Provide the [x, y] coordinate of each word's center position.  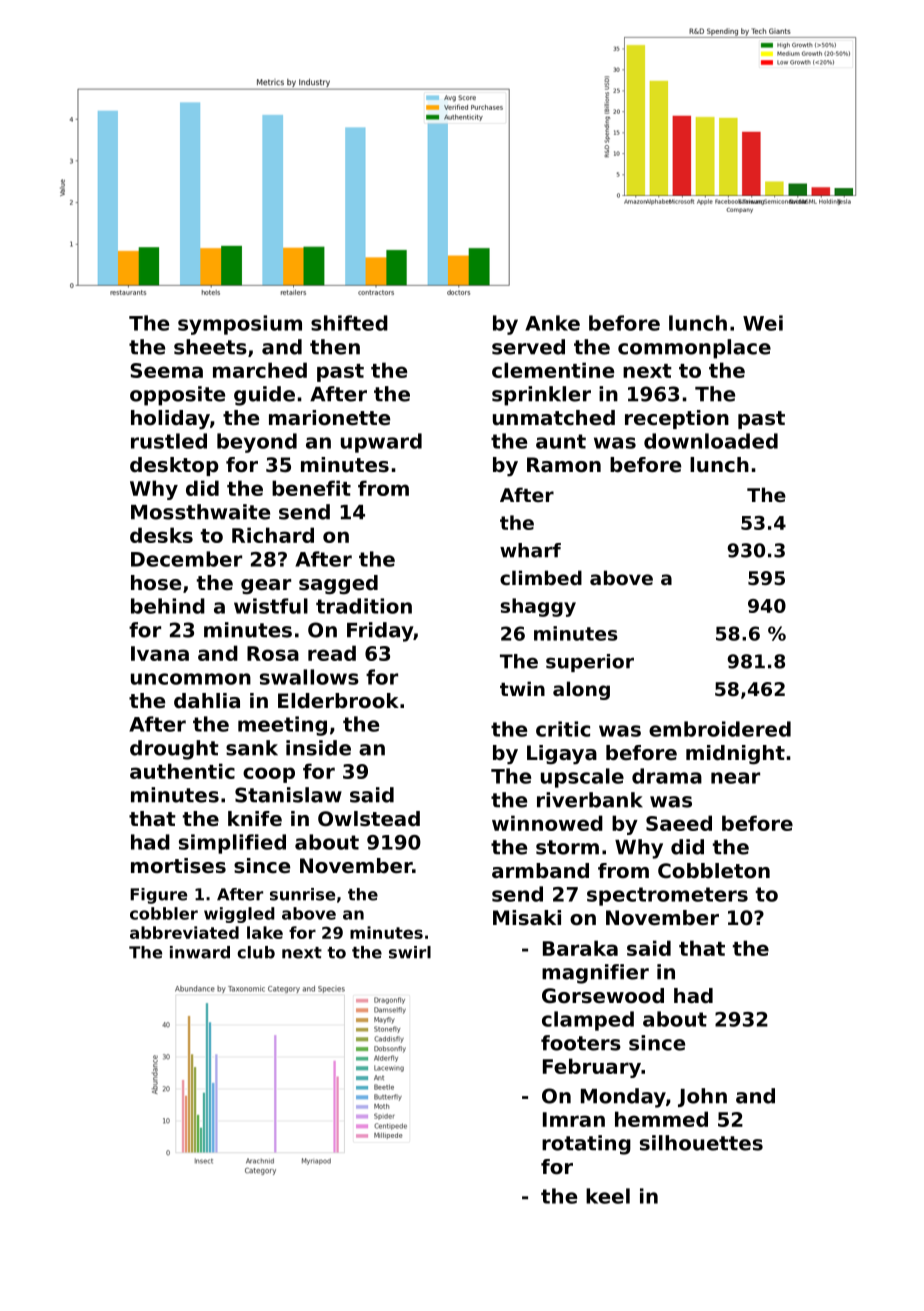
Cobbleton [714, 871]
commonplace [694, 349]
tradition [364, 606]
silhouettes [701, 1143]
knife [255, 819]
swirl [410, 952]
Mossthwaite [200, 512]
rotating [586, 1145]
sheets [210, 347]
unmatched [554, 418]
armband [540, 871]
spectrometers [667, 896]
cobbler [164, 913]
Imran [574, 1119]
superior [590, 663]
